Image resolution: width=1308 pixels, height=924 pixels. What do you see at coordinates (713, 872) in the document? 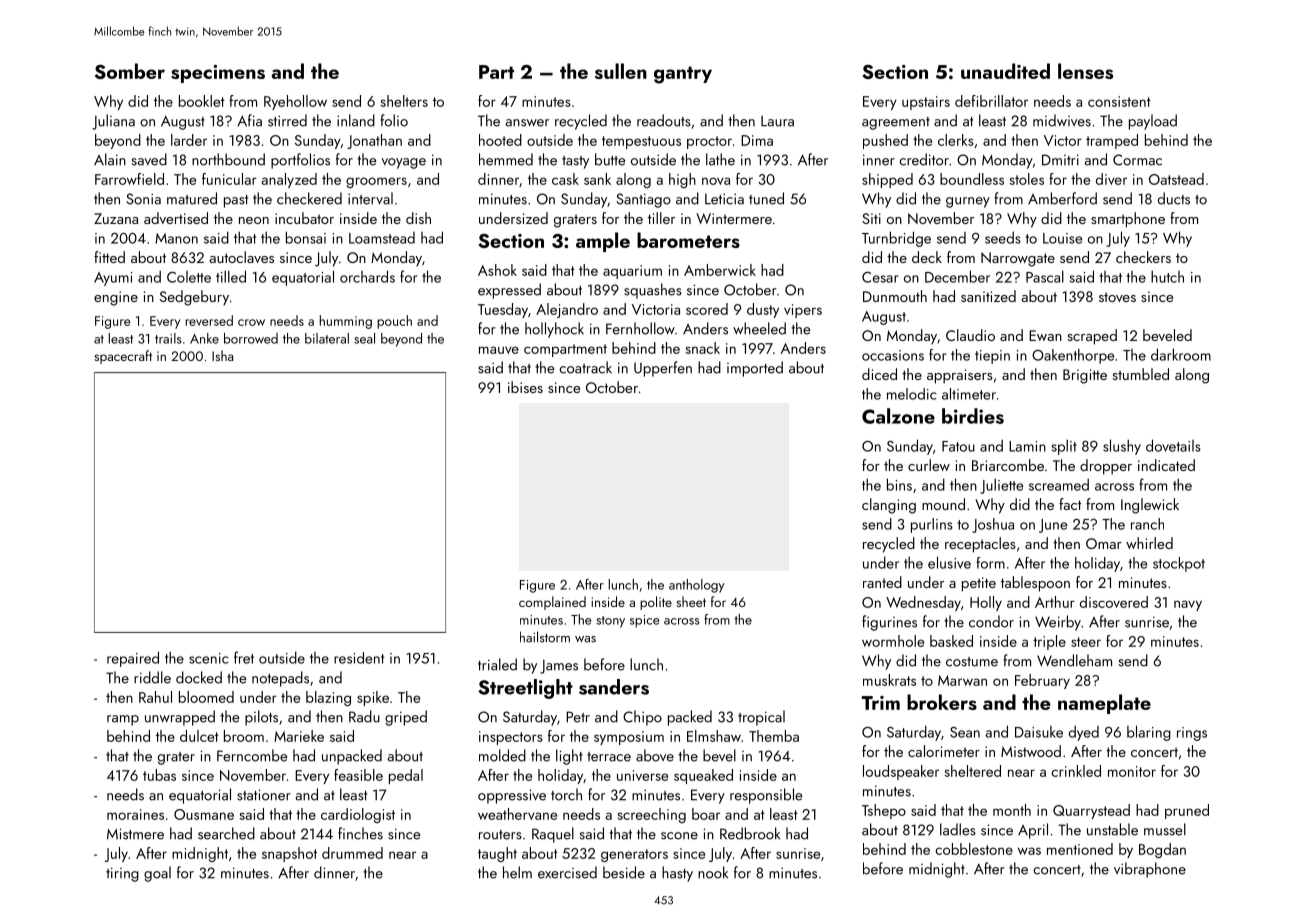
I see `nook` at bounding box center [713, 872].
